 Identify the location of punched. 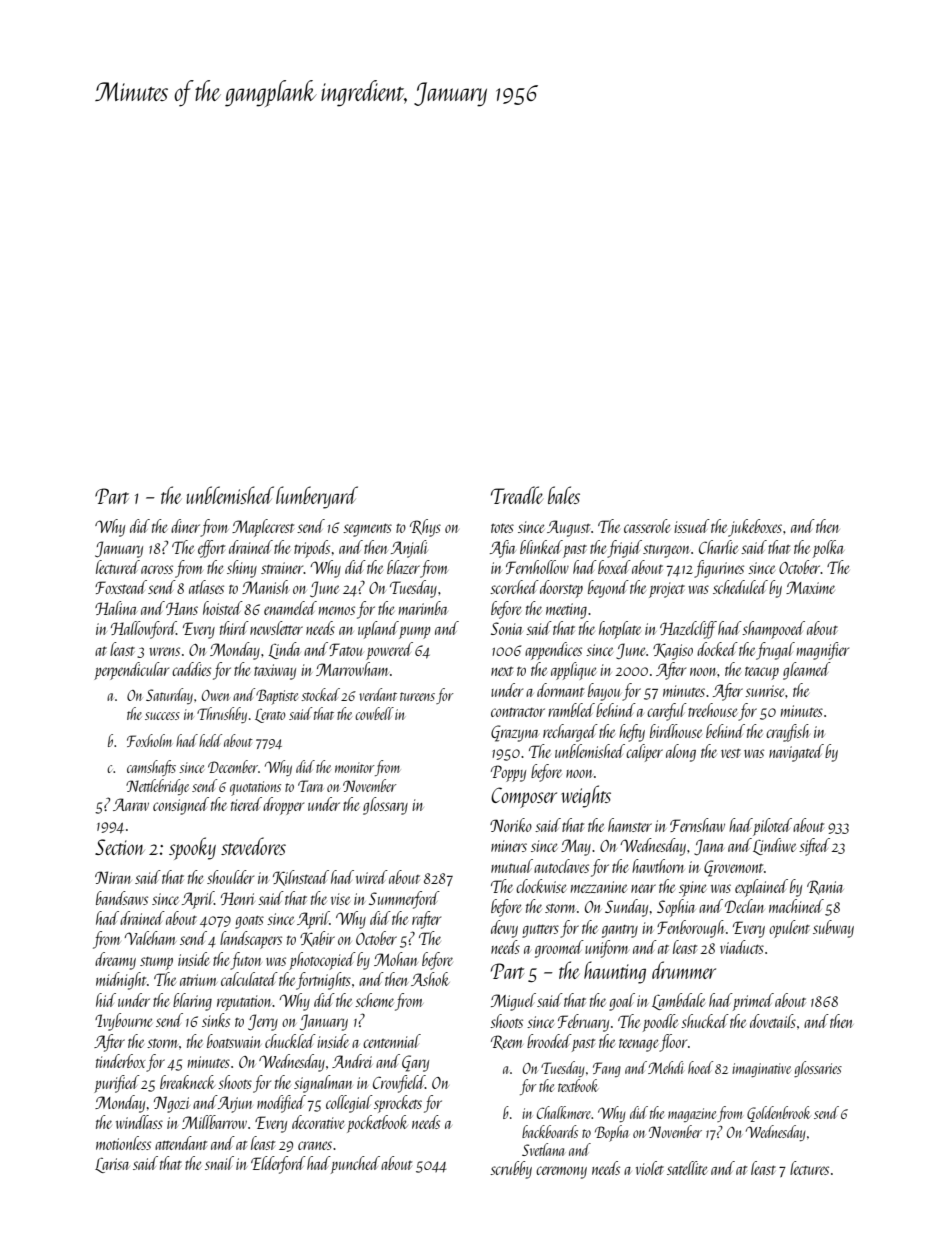
(355, 1165).
